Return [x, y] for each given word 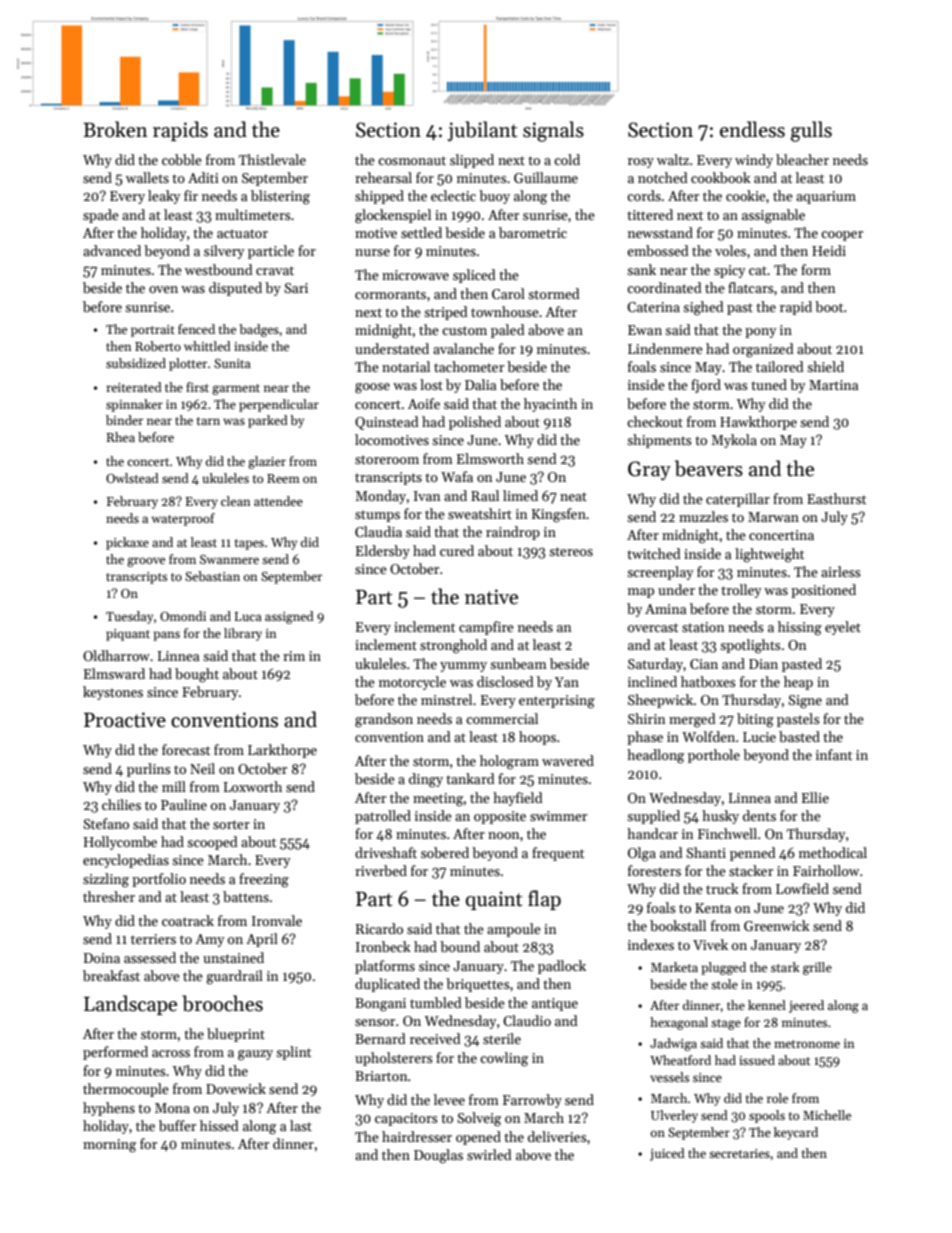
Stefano [106, 823]
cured [457, 550]
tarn [208, 421]
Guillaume [546, 177]
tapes [249, 544]
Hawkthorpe [758, 423]
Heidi [829, 250]
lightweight [769, 555]
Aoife [424, 403]
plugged [723, 968]
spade [101, 216]
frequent [558, 854]
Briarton [381, 1076]
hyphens [109, 1109]
